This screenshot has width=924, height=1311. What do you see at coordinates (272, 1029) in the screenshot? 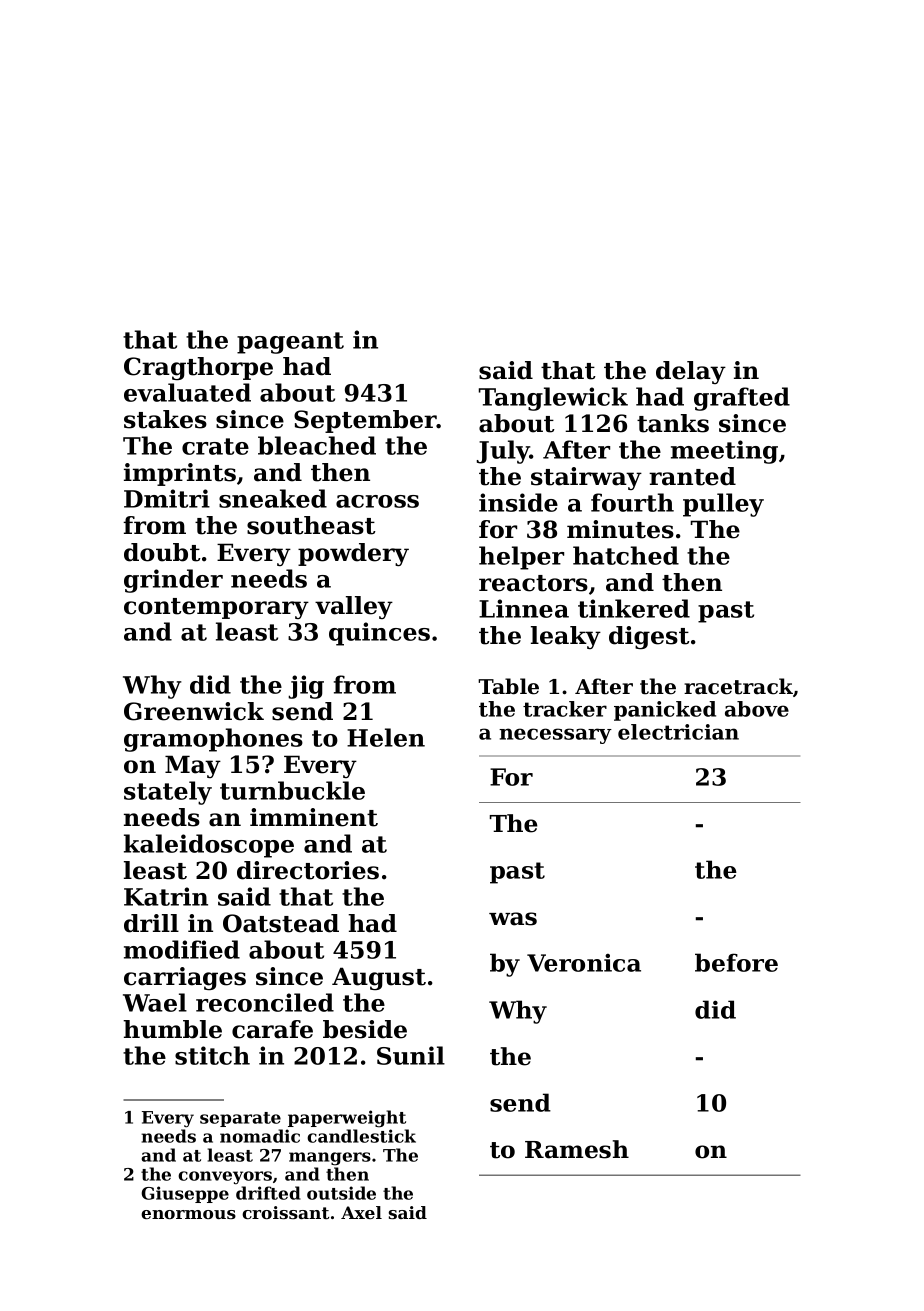
I see `carafe` at bounding box center [272, 1029].
